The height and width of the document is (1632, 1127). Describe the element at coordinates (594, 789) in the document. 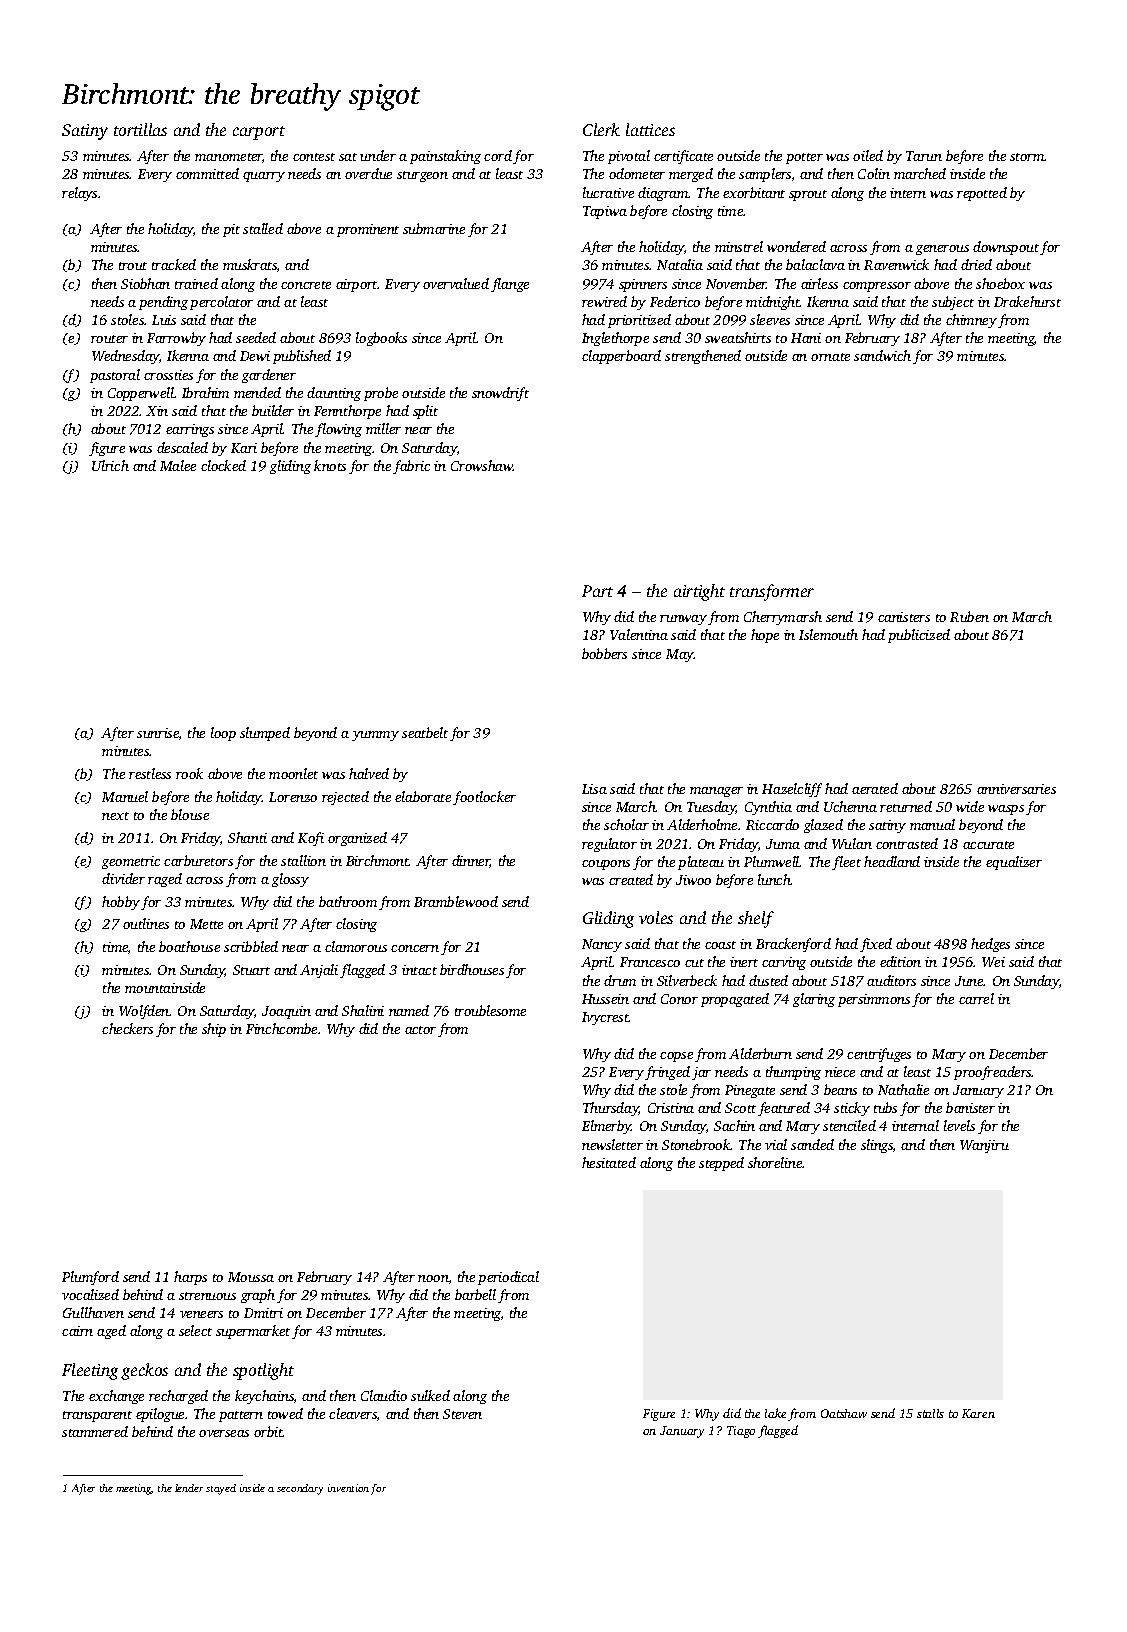

I see `Lisa` at that location.
